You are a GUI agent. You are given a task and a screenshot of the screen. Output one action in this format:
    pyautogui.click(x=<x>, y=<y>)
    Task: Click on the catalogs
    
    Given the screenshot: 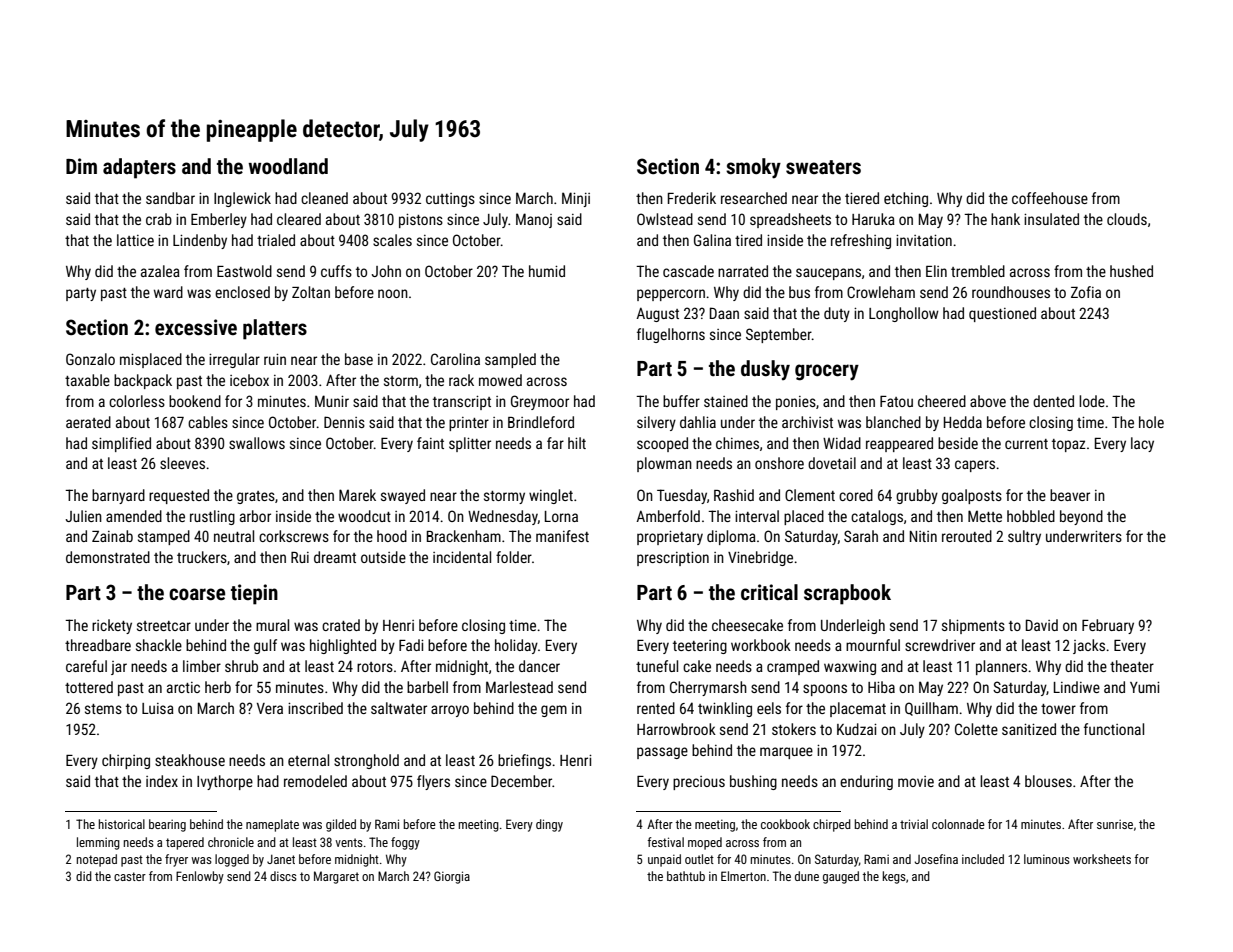 What is the action you would take?
    pyautogui.click(x=877, y=517)
